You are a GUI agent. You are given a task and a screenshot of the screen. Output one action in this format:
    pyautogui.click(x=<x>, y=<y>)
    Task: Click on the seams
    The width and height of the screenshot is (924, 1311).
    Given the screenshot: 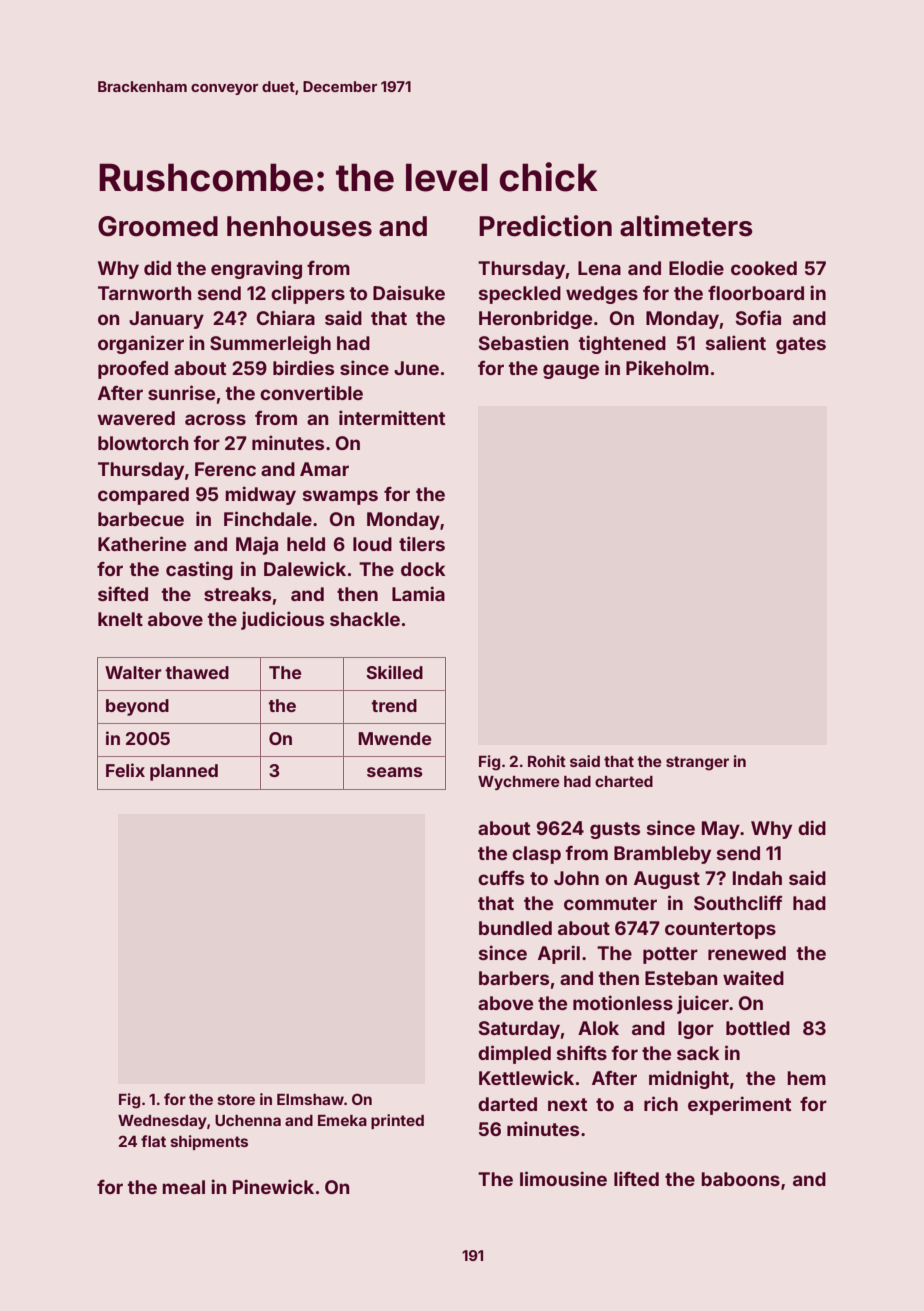 What is the action you would take?
    pyautogui.click(x=395, y=772)
